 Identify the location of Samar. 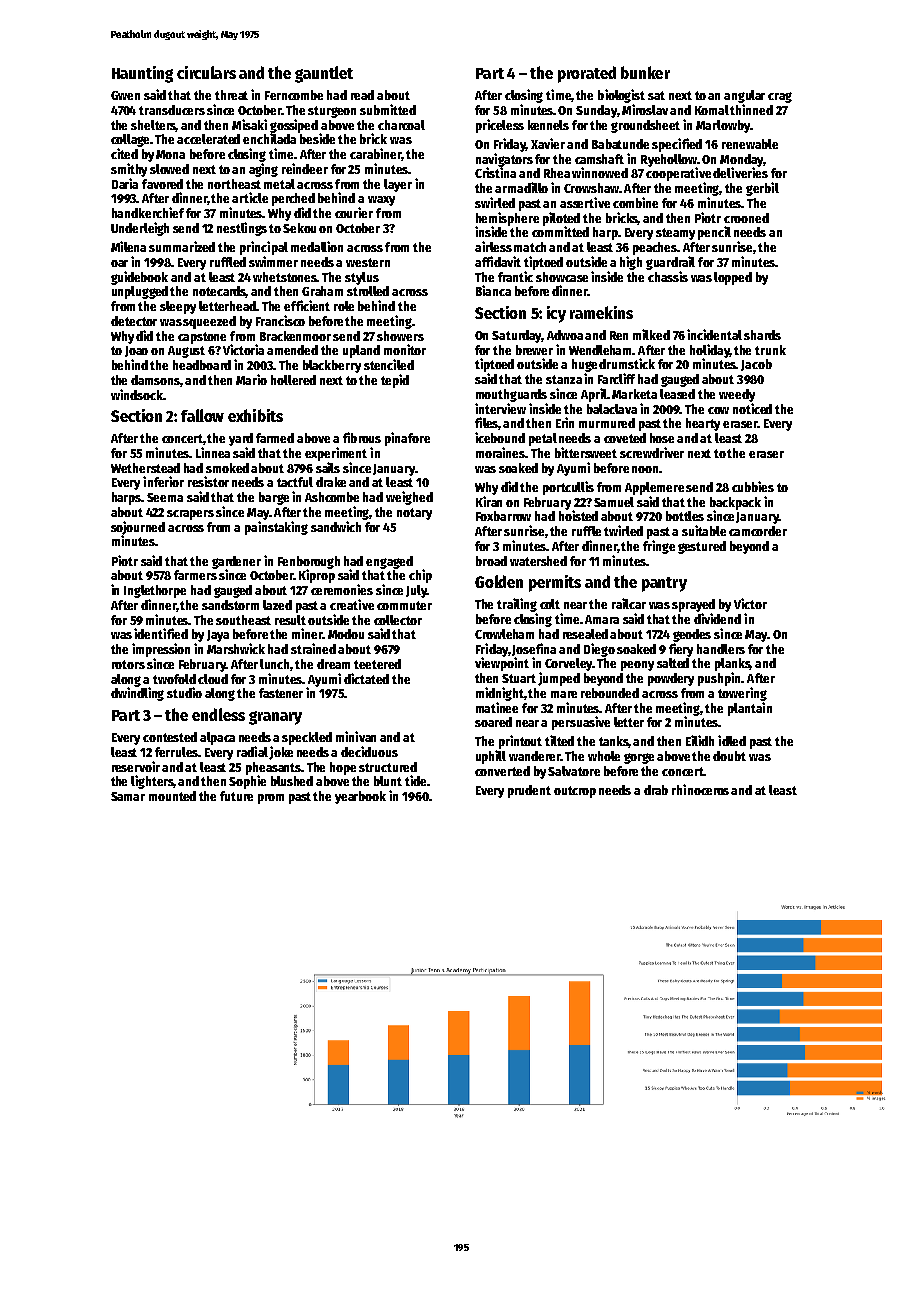
(128, 796).
